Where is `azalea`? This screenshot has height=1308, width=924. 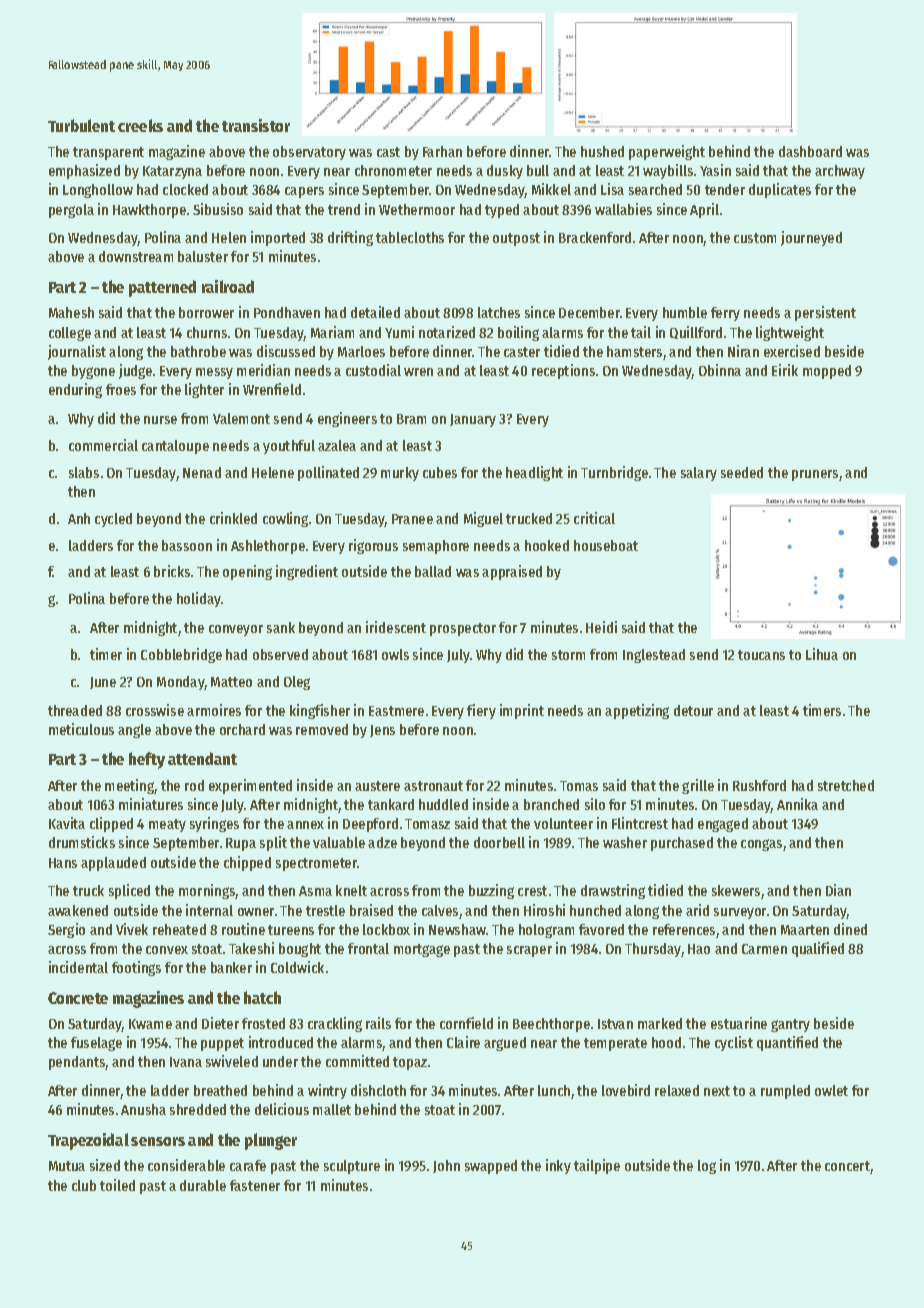
azalea is located at coordinates (337, 445).
